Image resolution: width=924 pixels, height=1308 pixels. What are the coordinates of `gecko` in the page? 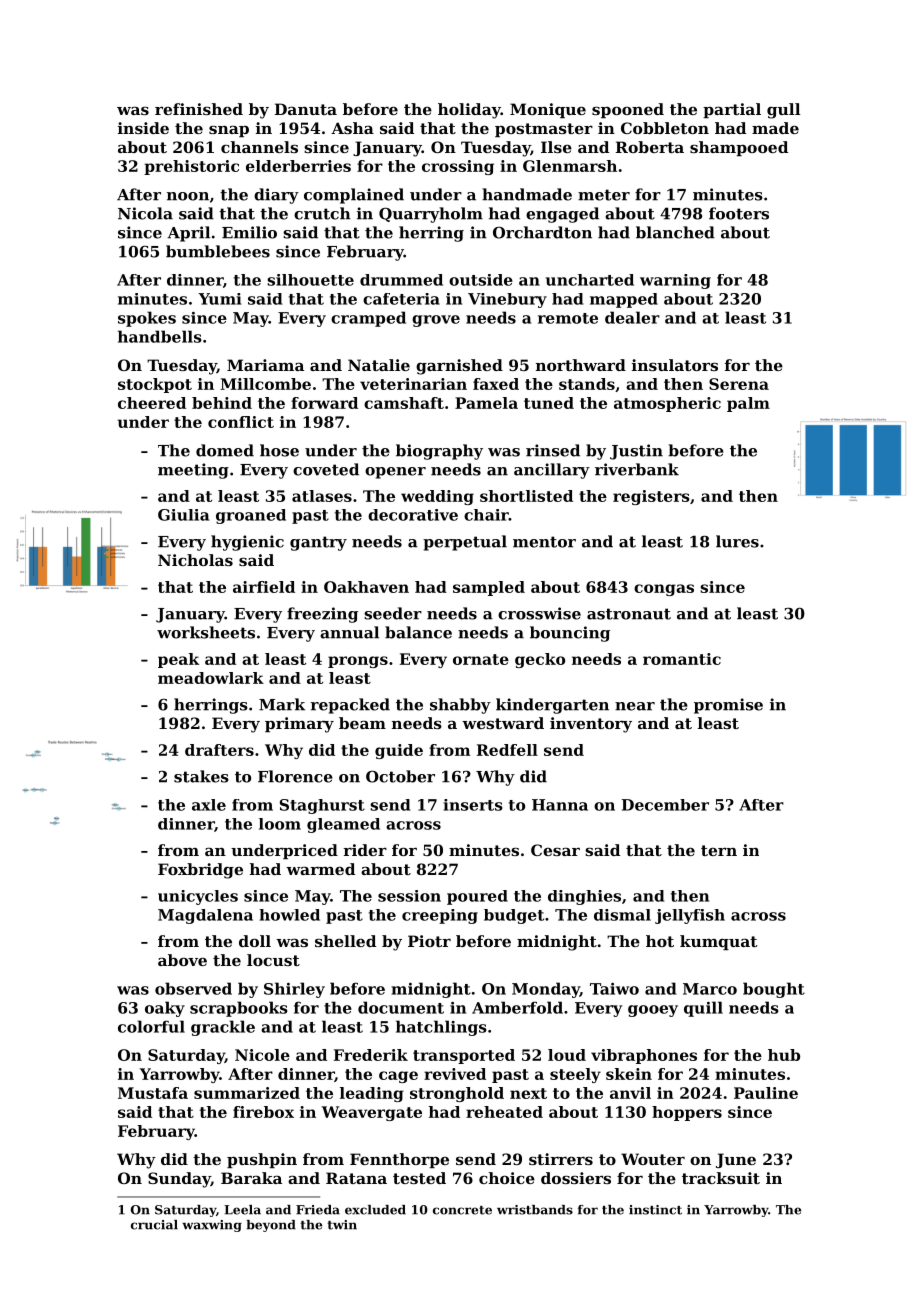 It's located at (540, 660).
